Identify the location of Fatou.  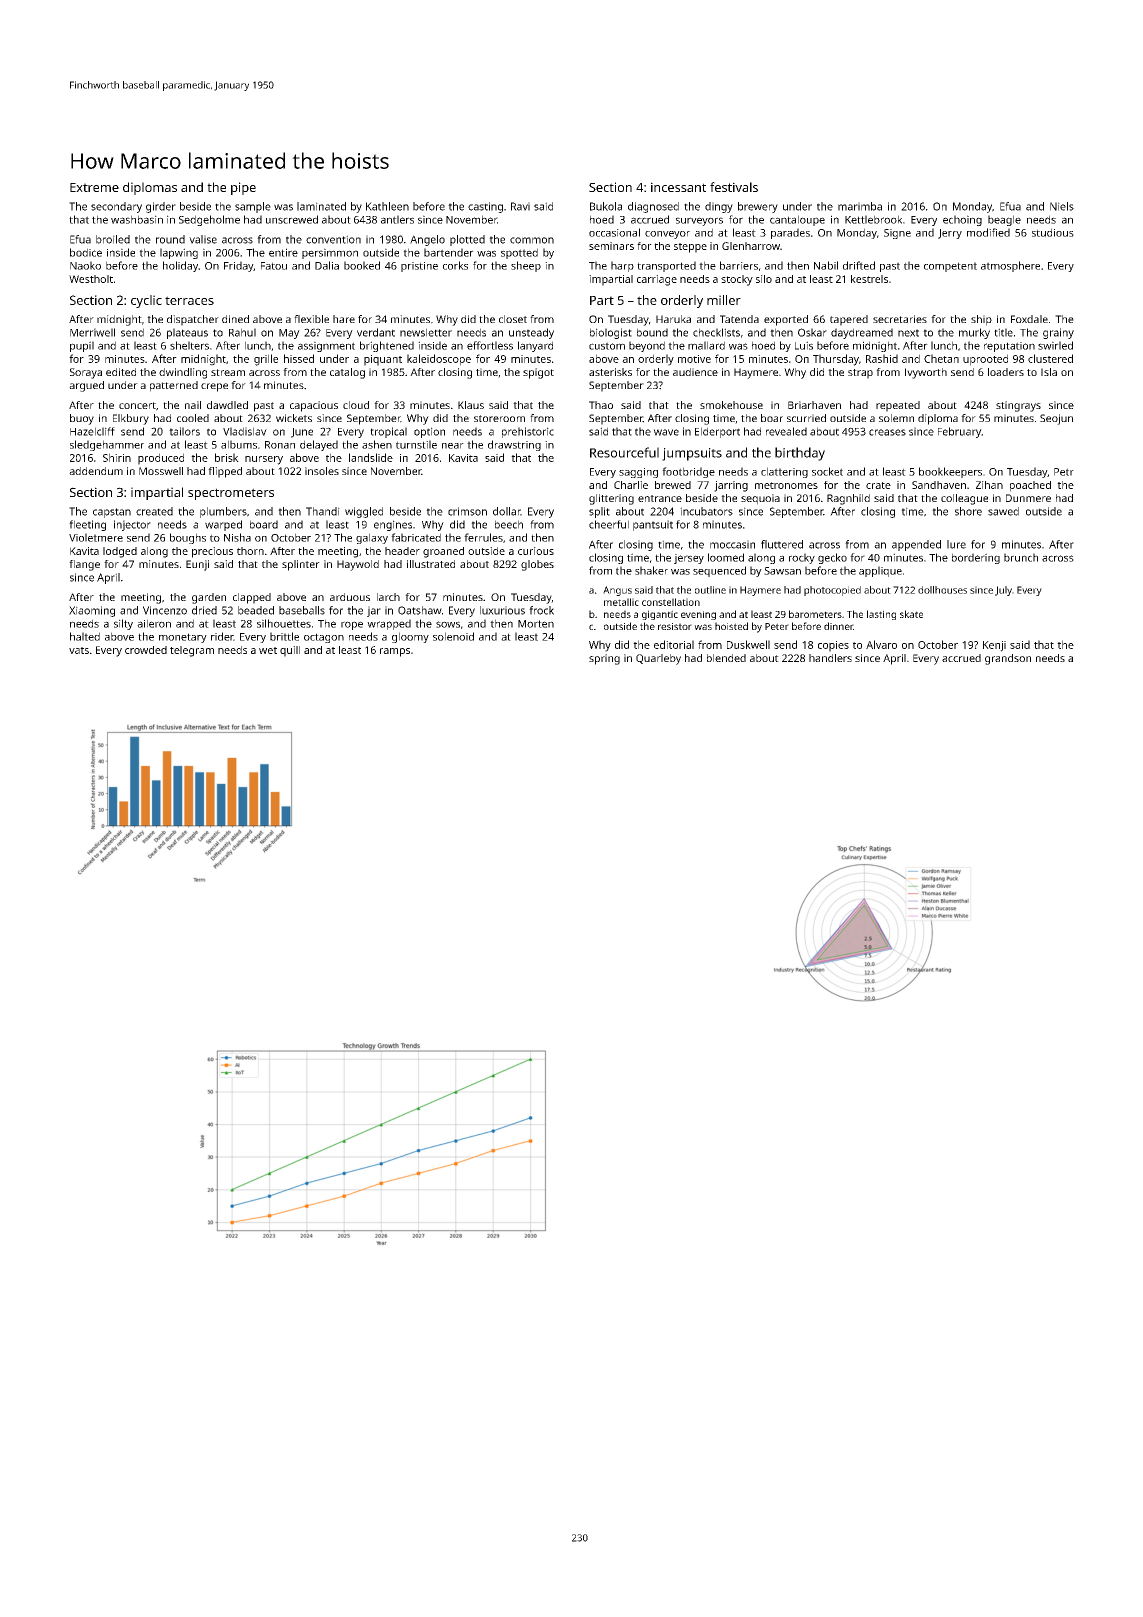
(274, 266).
